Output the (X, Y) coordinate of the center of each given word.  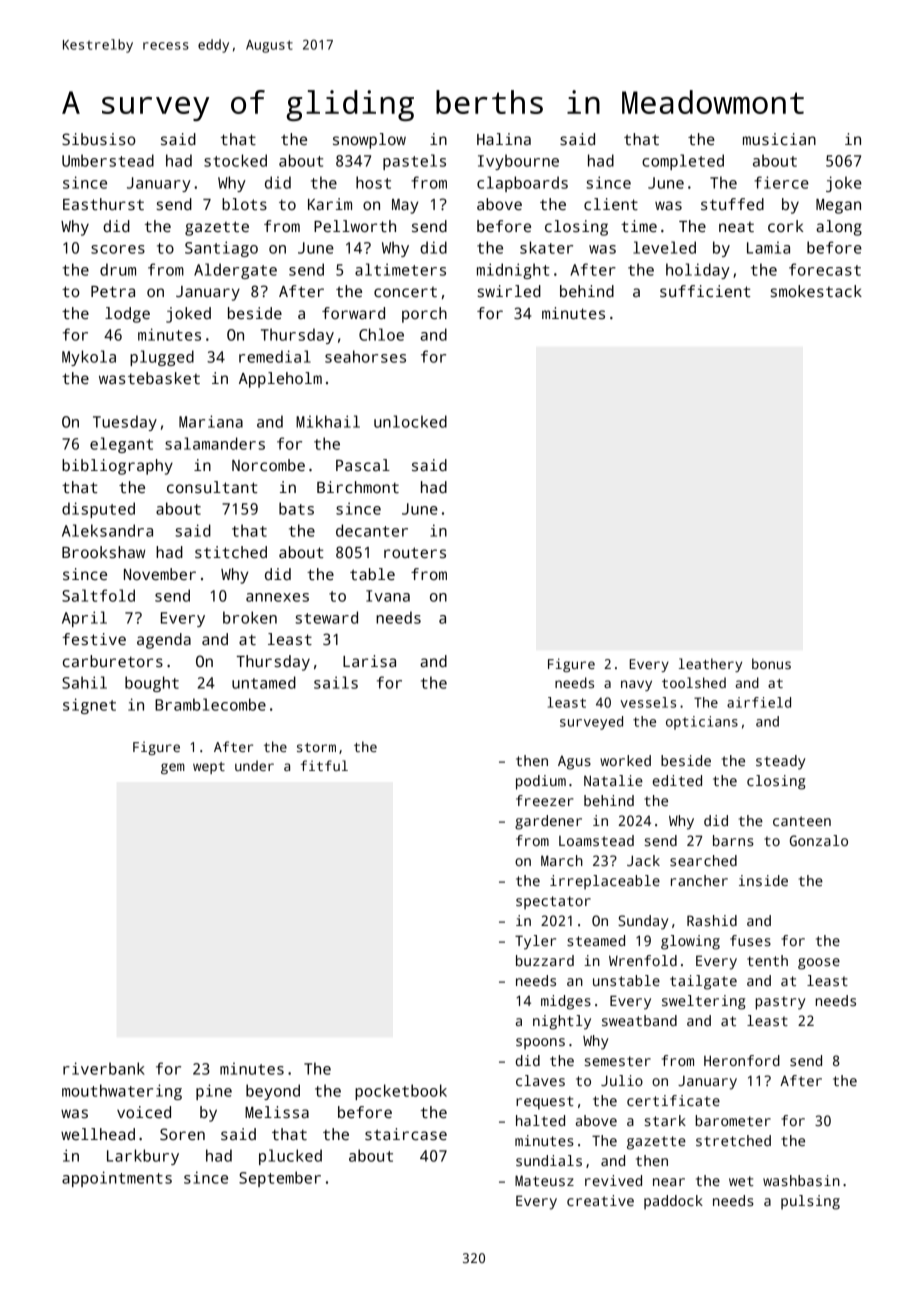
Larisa (369, 661)
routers (415, 553)
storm (316, 747)
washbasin (801, 1180)
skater (546, 247)
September (280, 1179)
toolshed (694, 682)
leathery (710, 665)
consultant (212, 487)
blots (244, 204)
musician (779, 139)
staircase (406, 1134)
